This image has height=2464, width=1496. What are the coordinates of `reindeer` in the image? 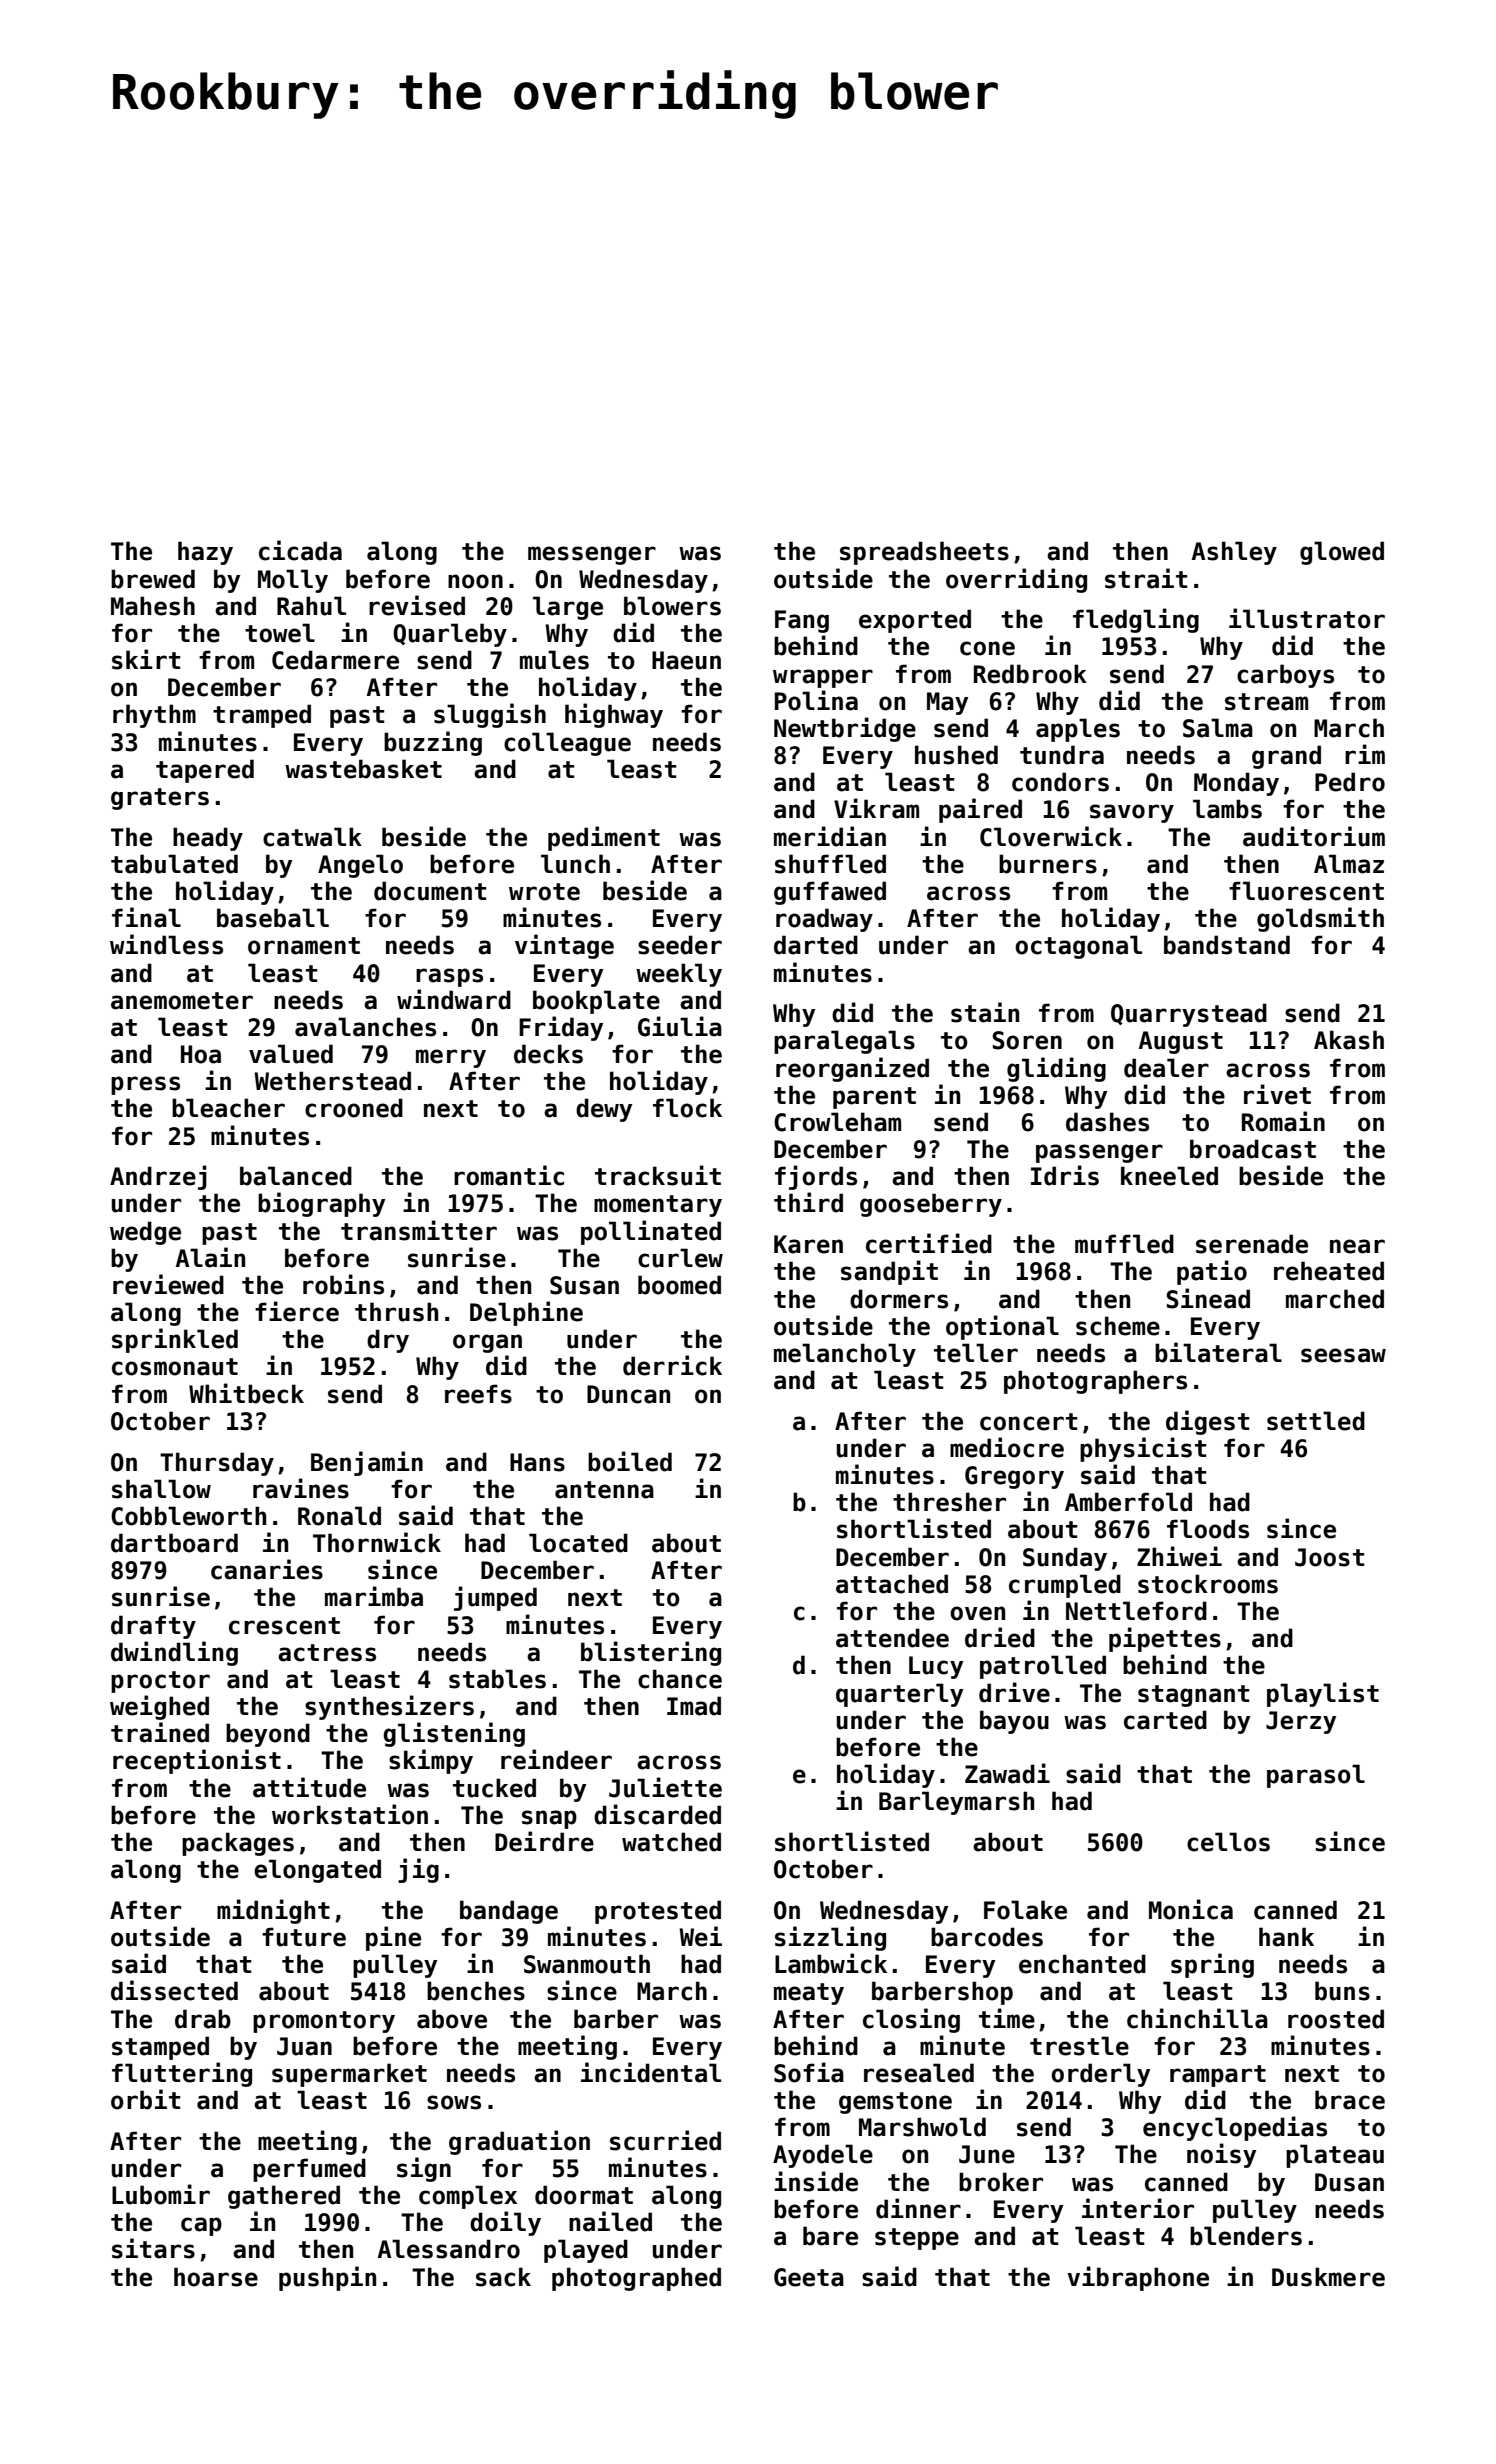 It's located at (556, 1759).
